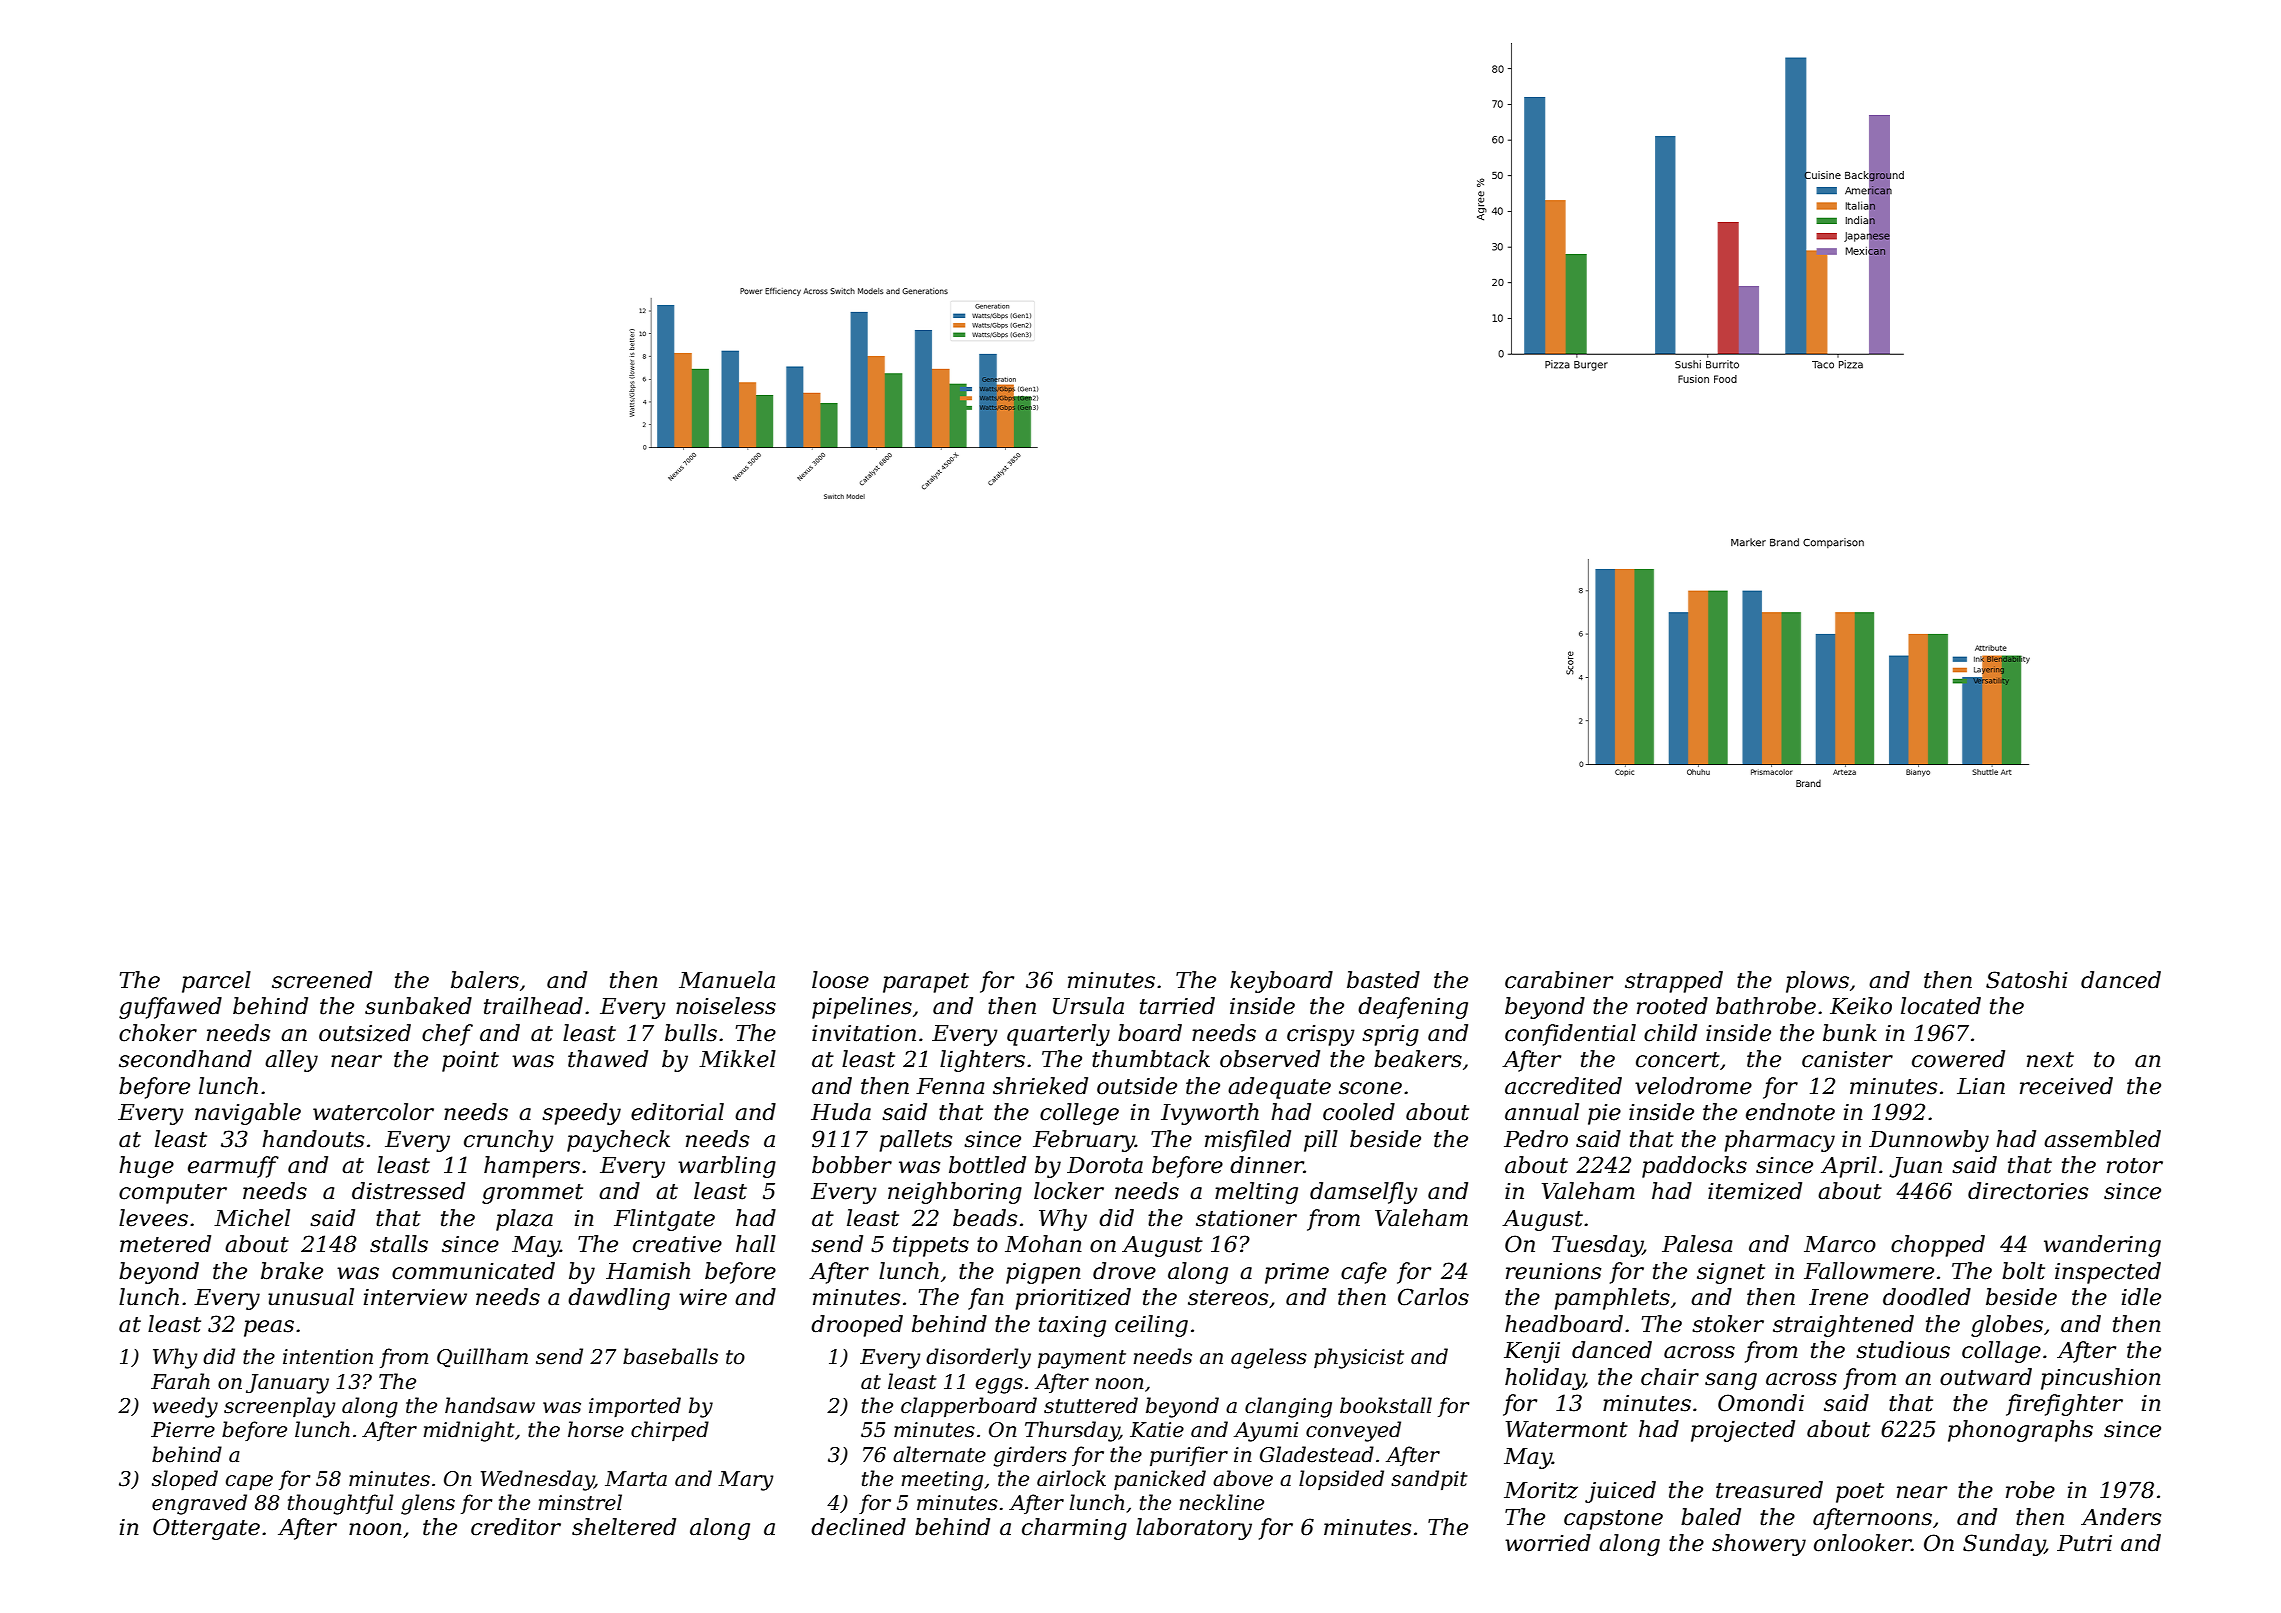  What do you see at coordinates (170, 1008) in the screenshot?
I see `guffawed` at bounding box center [170, 1008].
